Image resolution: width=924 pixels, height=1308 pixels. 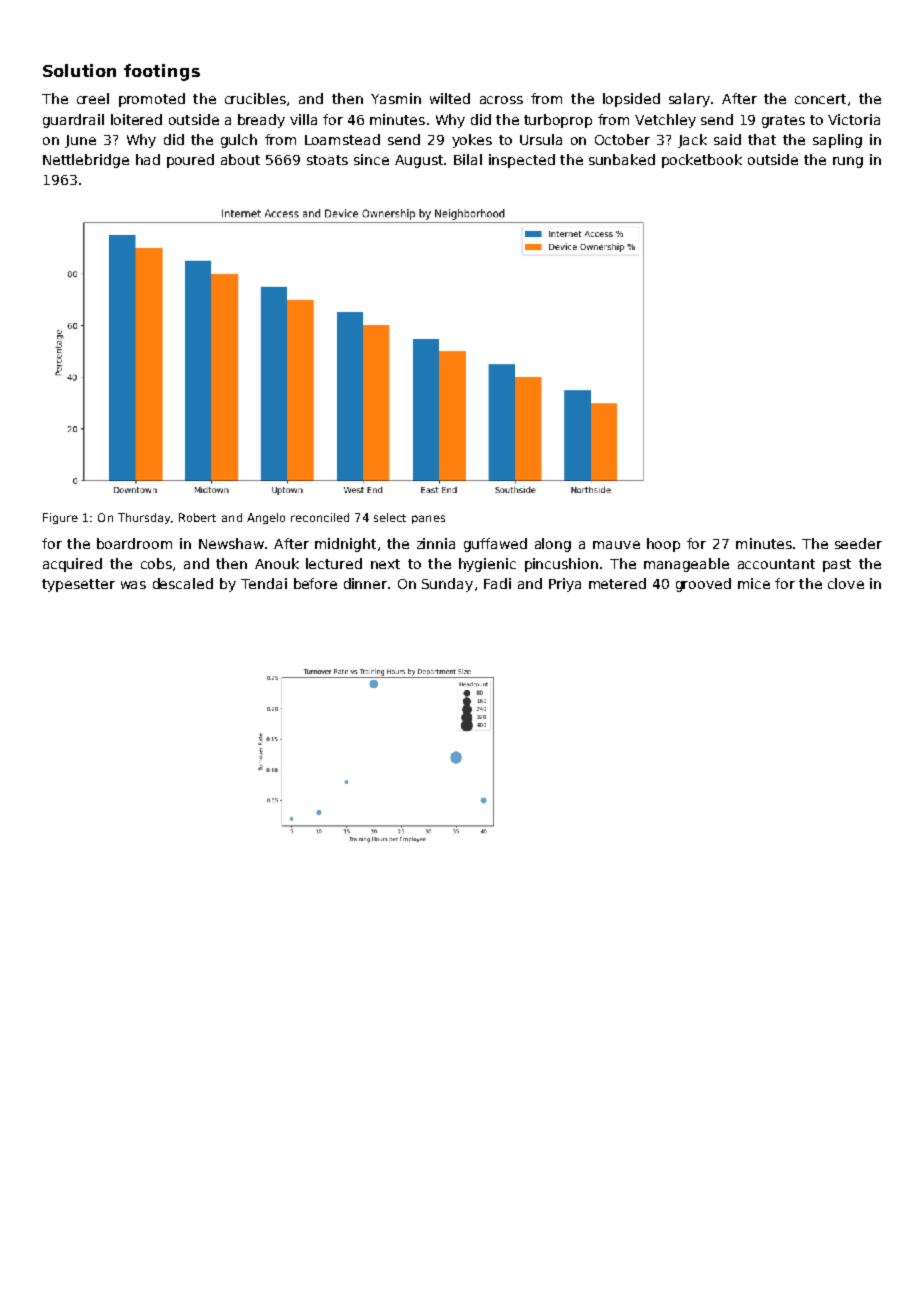 I want to click on wilted, so click(x=450, y=98).
